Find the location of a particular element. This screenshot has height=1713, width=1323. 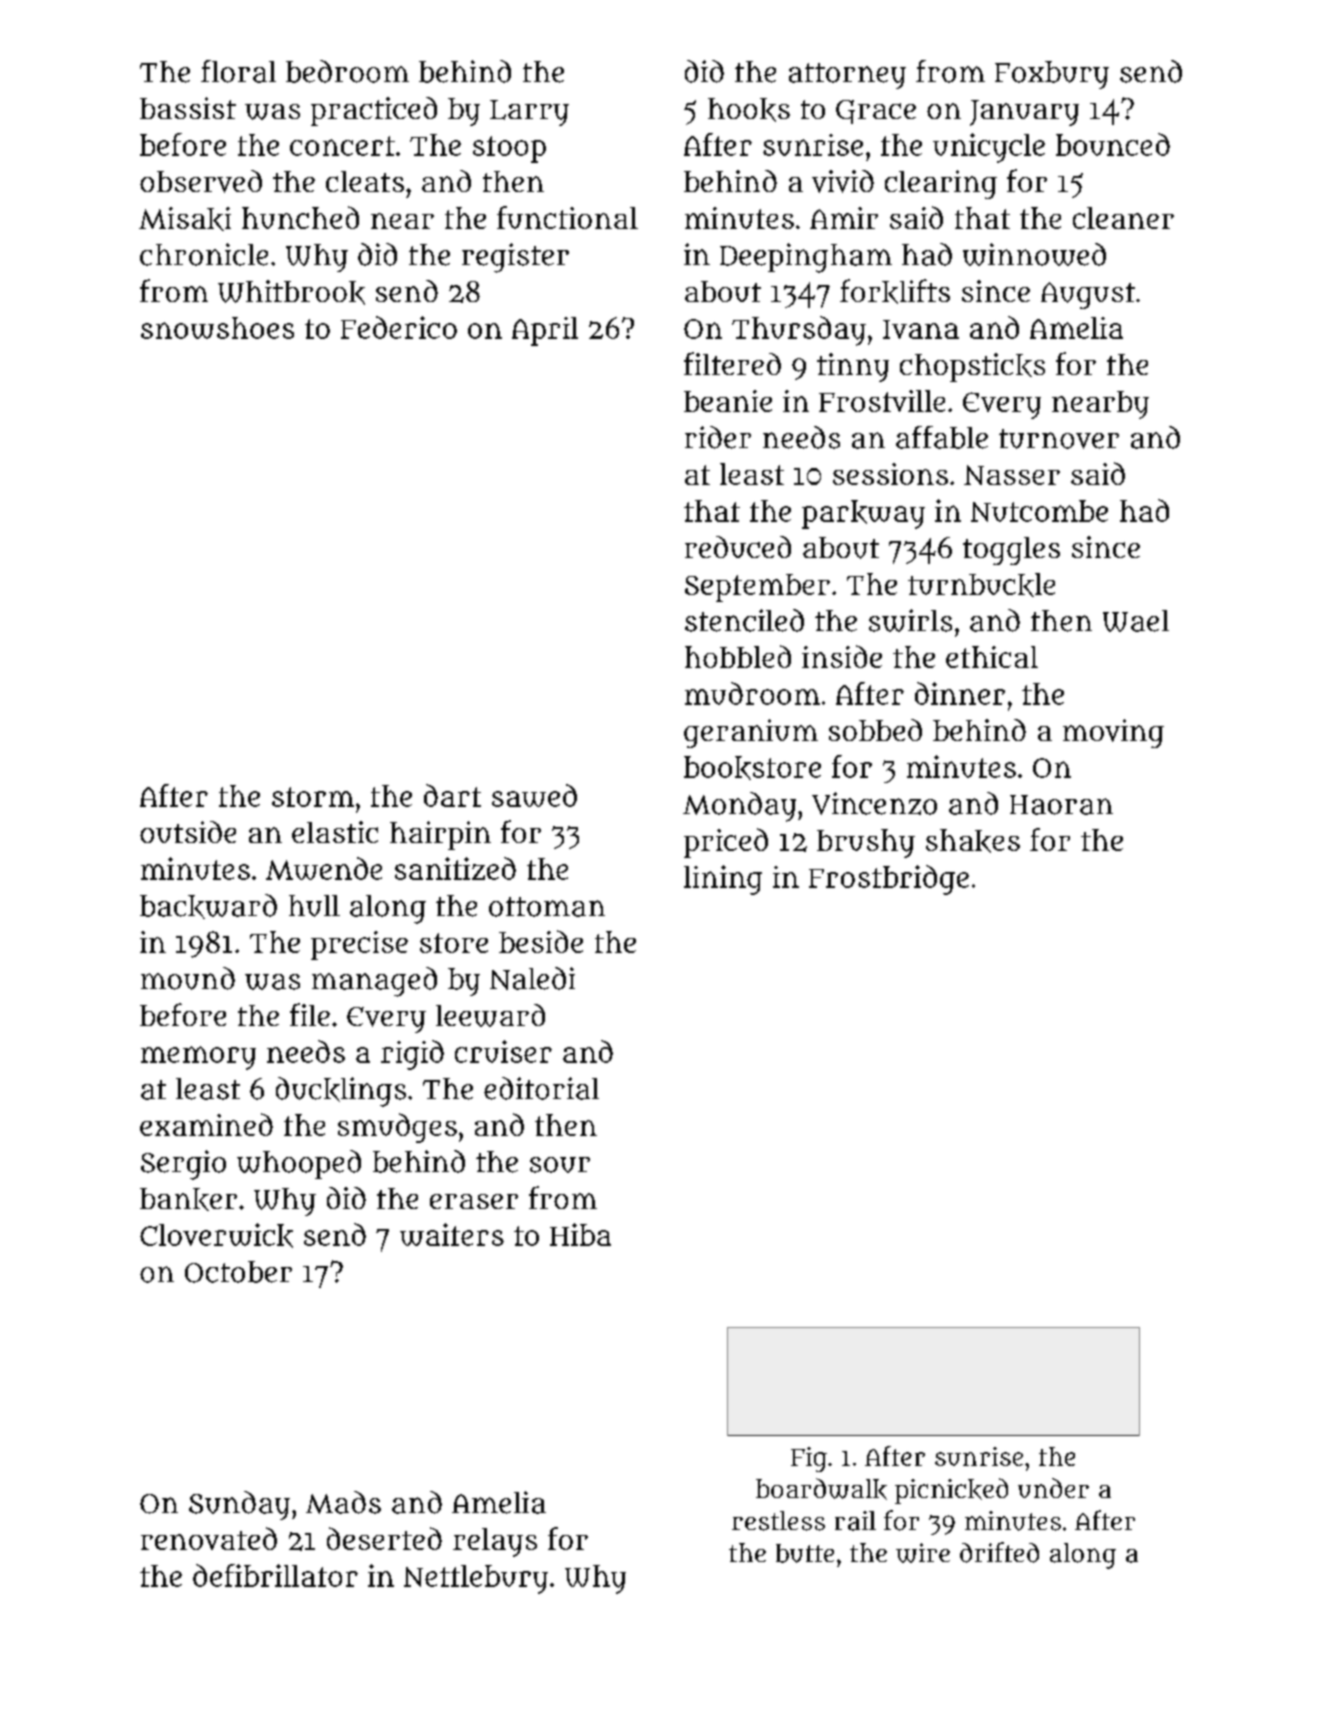

Nettlebury is located at coordinates (476, 1579).
